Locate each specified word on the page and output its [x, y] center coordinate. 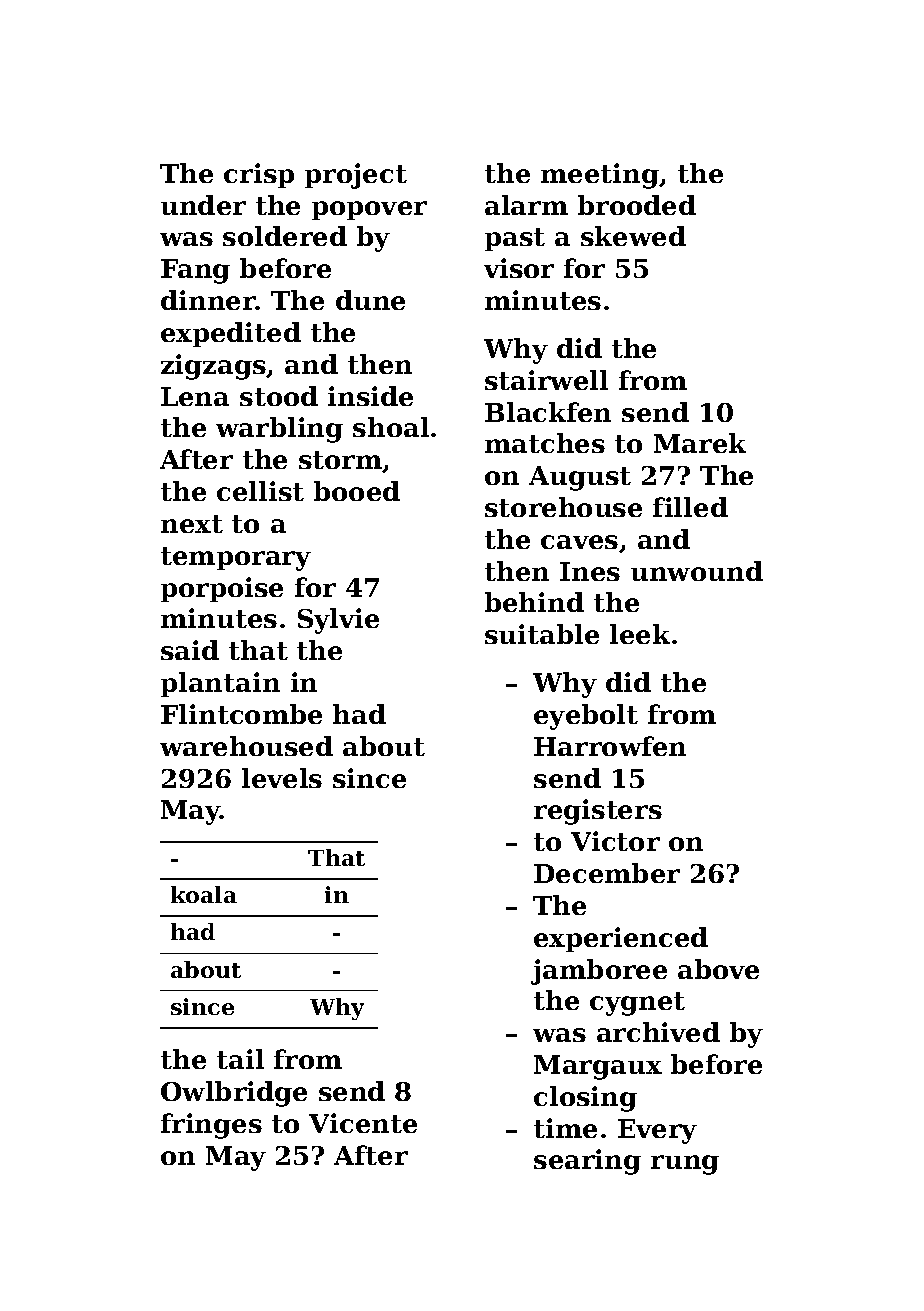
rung [685, 1165]
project [356, 176]
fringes [211, 1126]
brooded [637, 205]
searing [587, 1162]
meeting [600, 176]
